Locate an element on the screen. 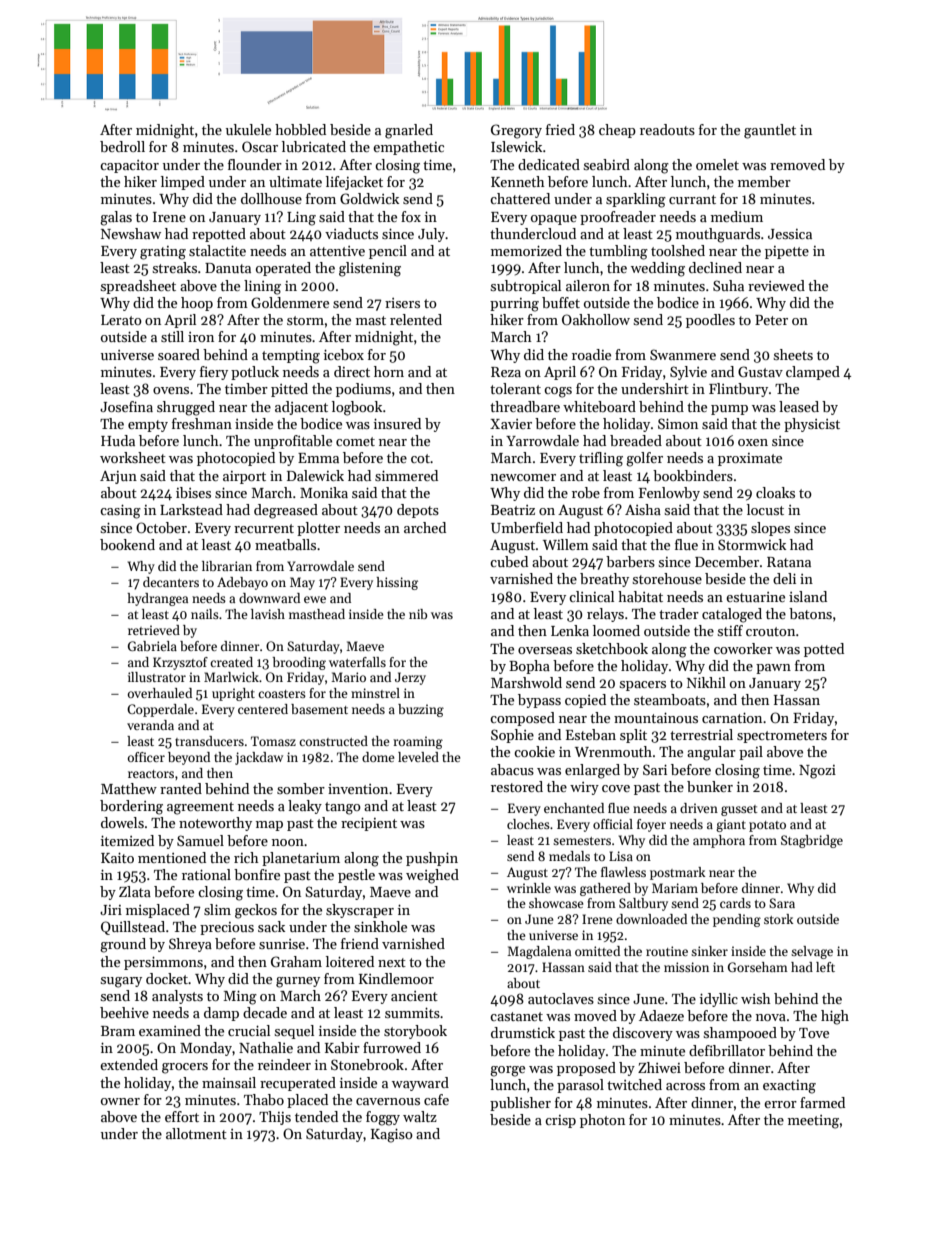  Huda is located at coordinates (118, 440).
